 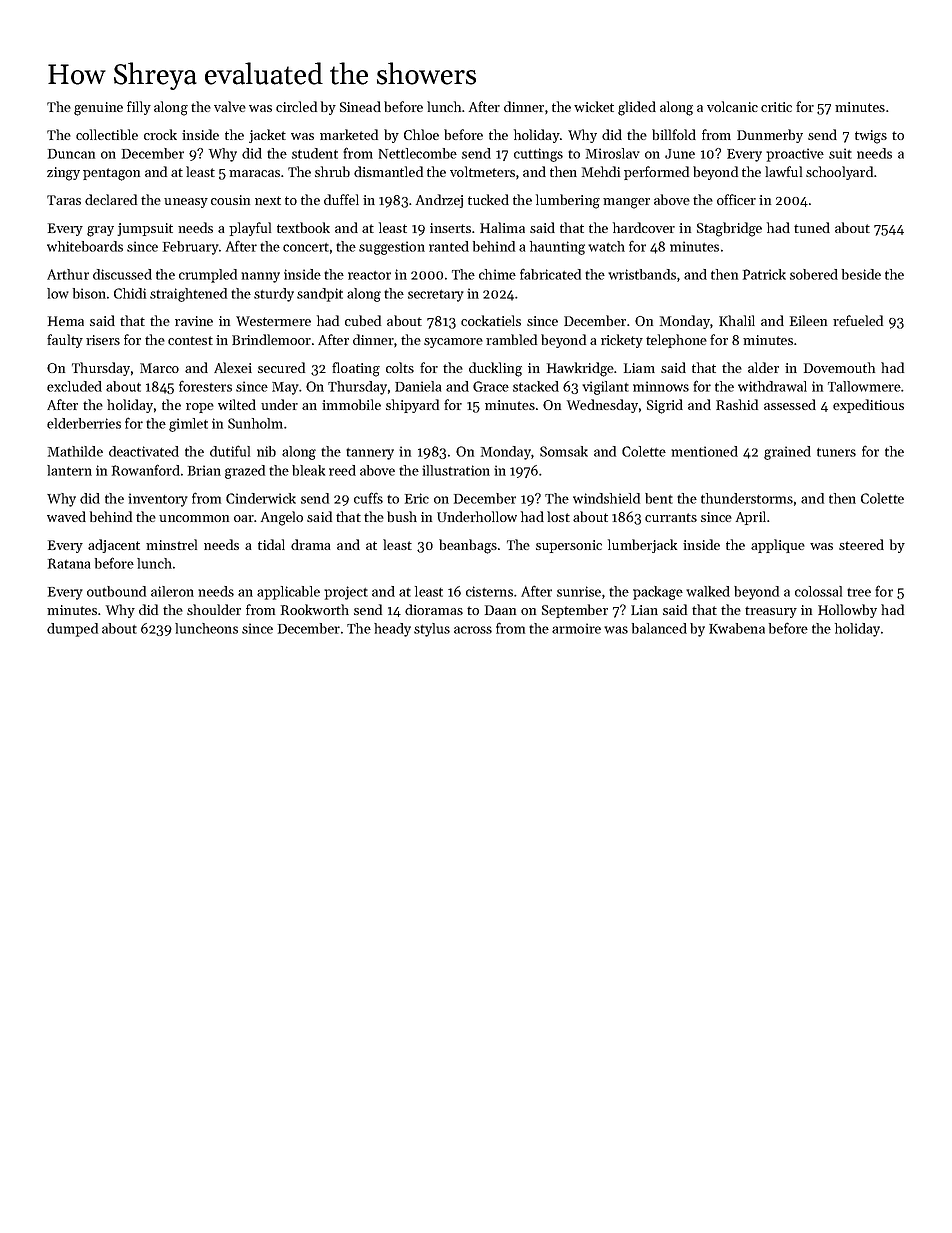 I want to click on Cinderwick, so click(x=261, y=498).
